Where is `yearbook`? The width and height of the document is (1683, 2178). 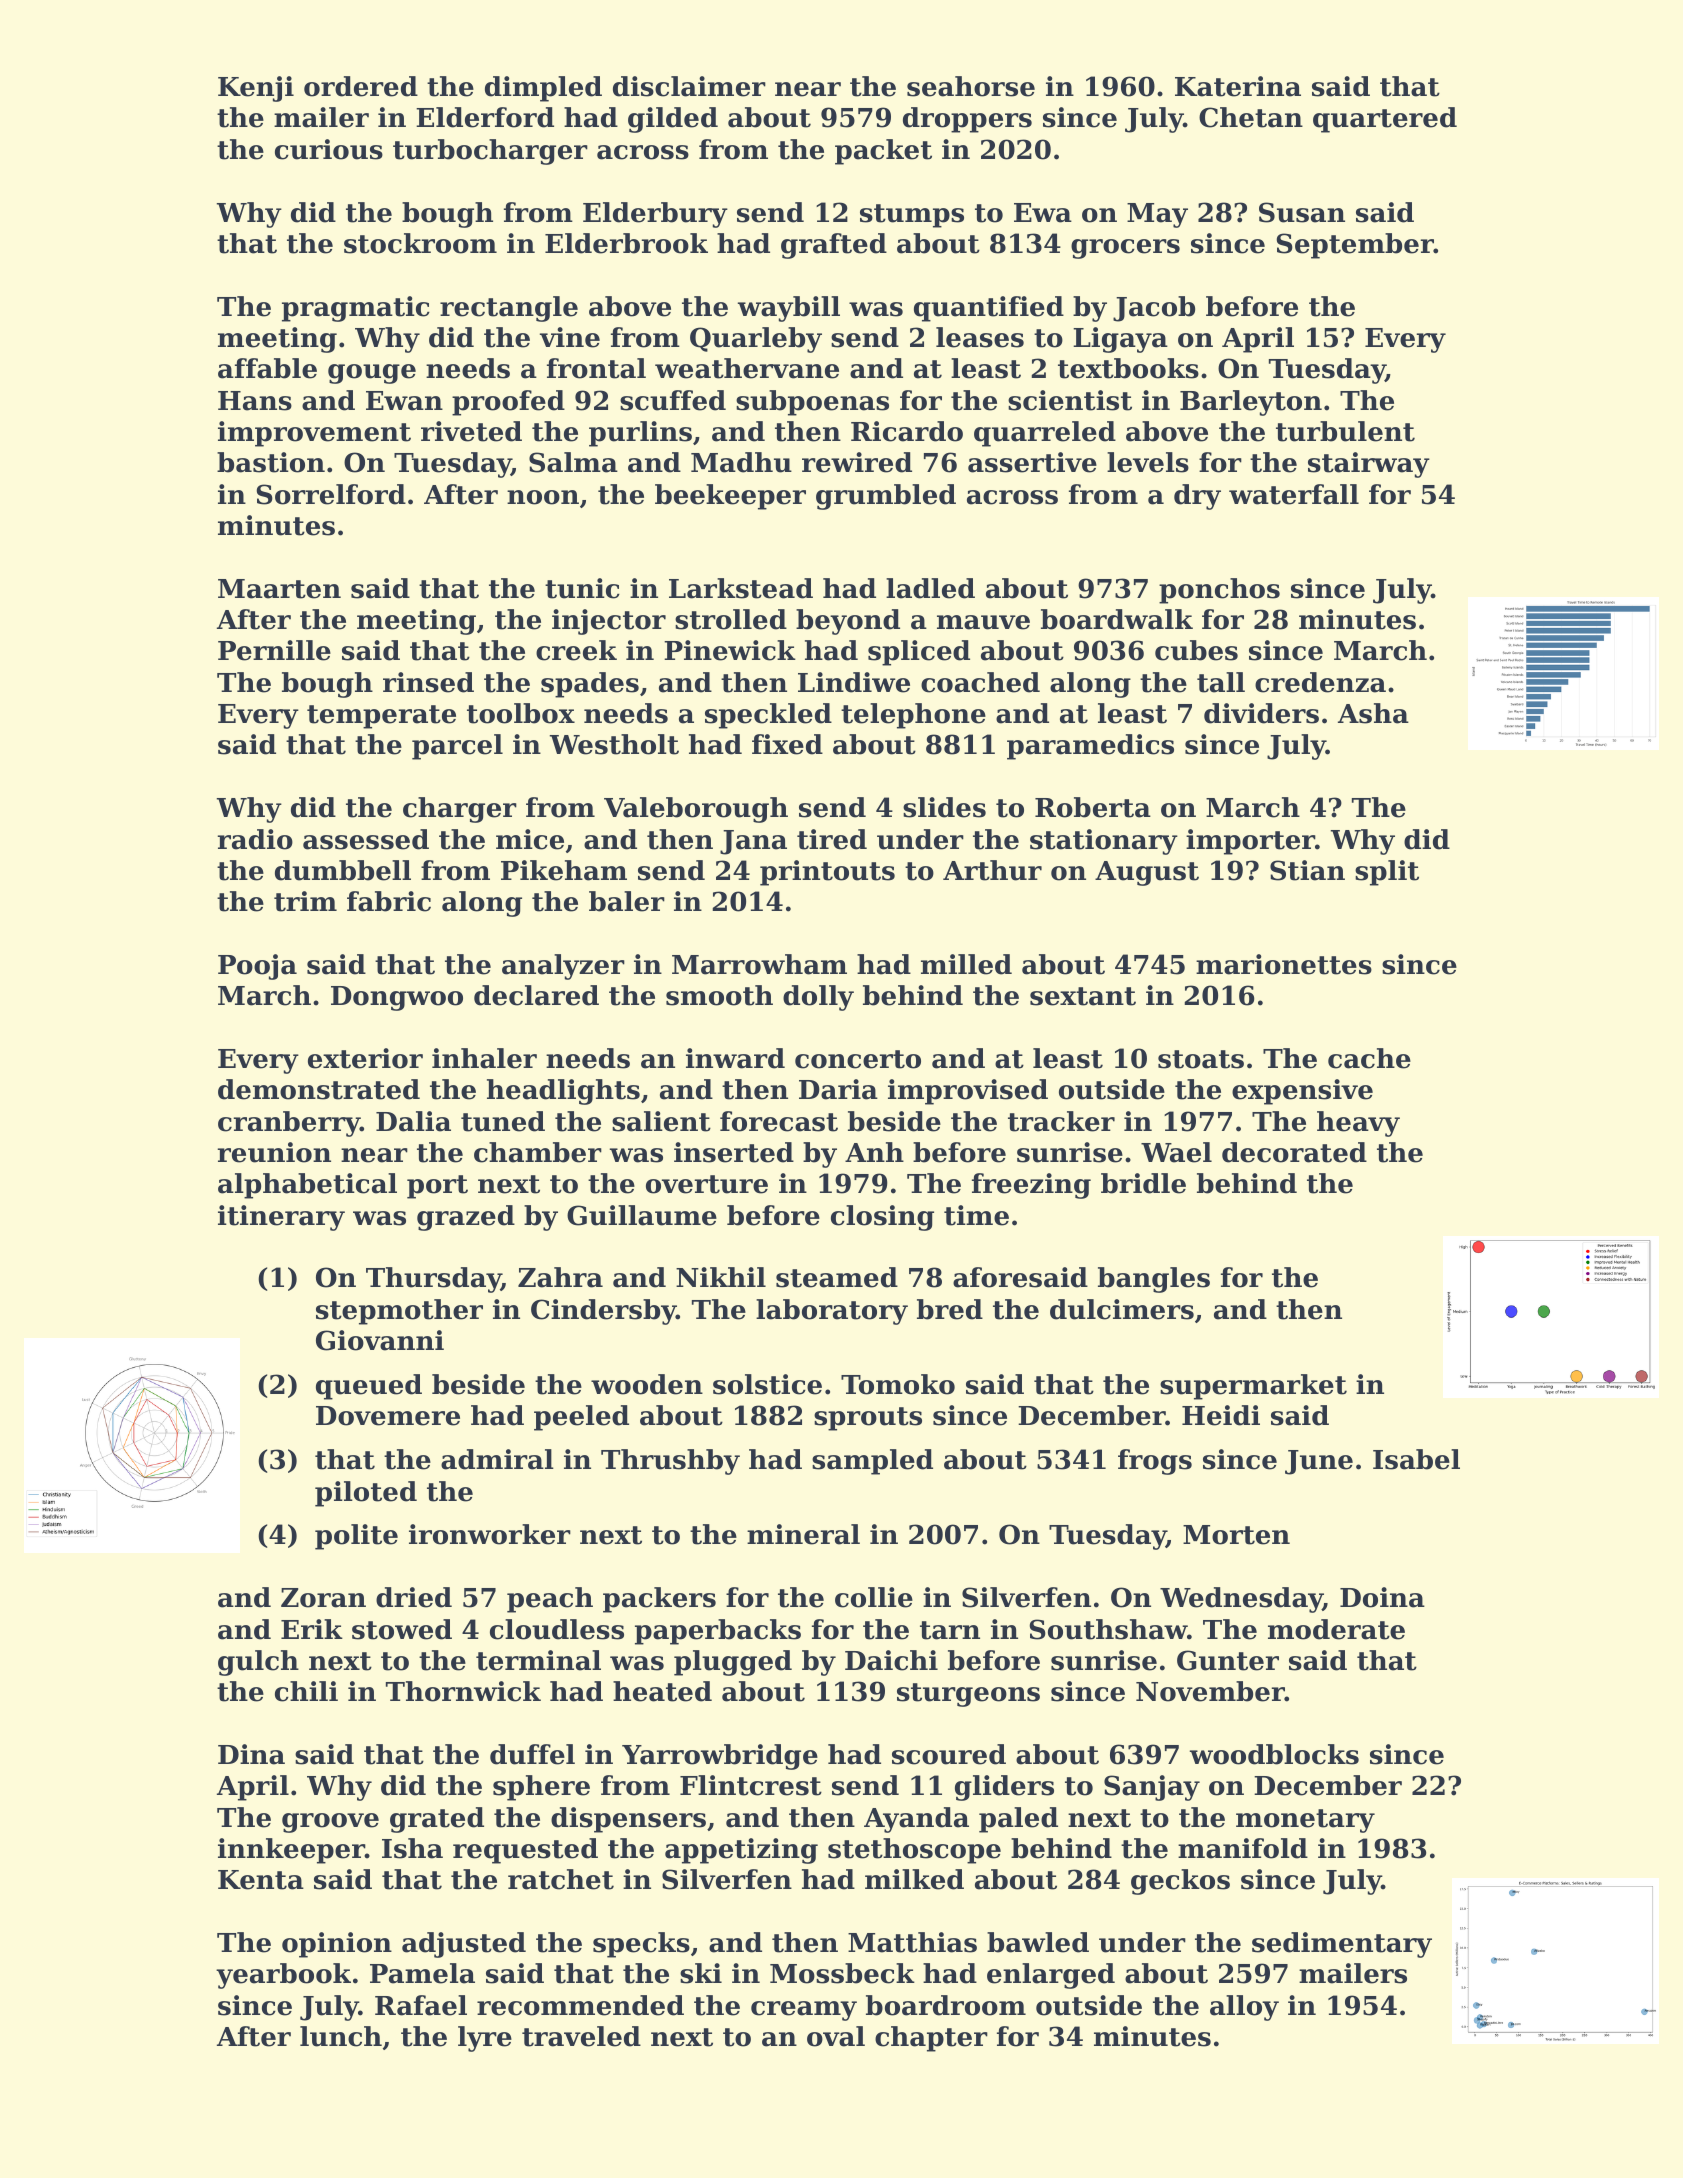
yearbook is located at coordinates (283, 1976).
